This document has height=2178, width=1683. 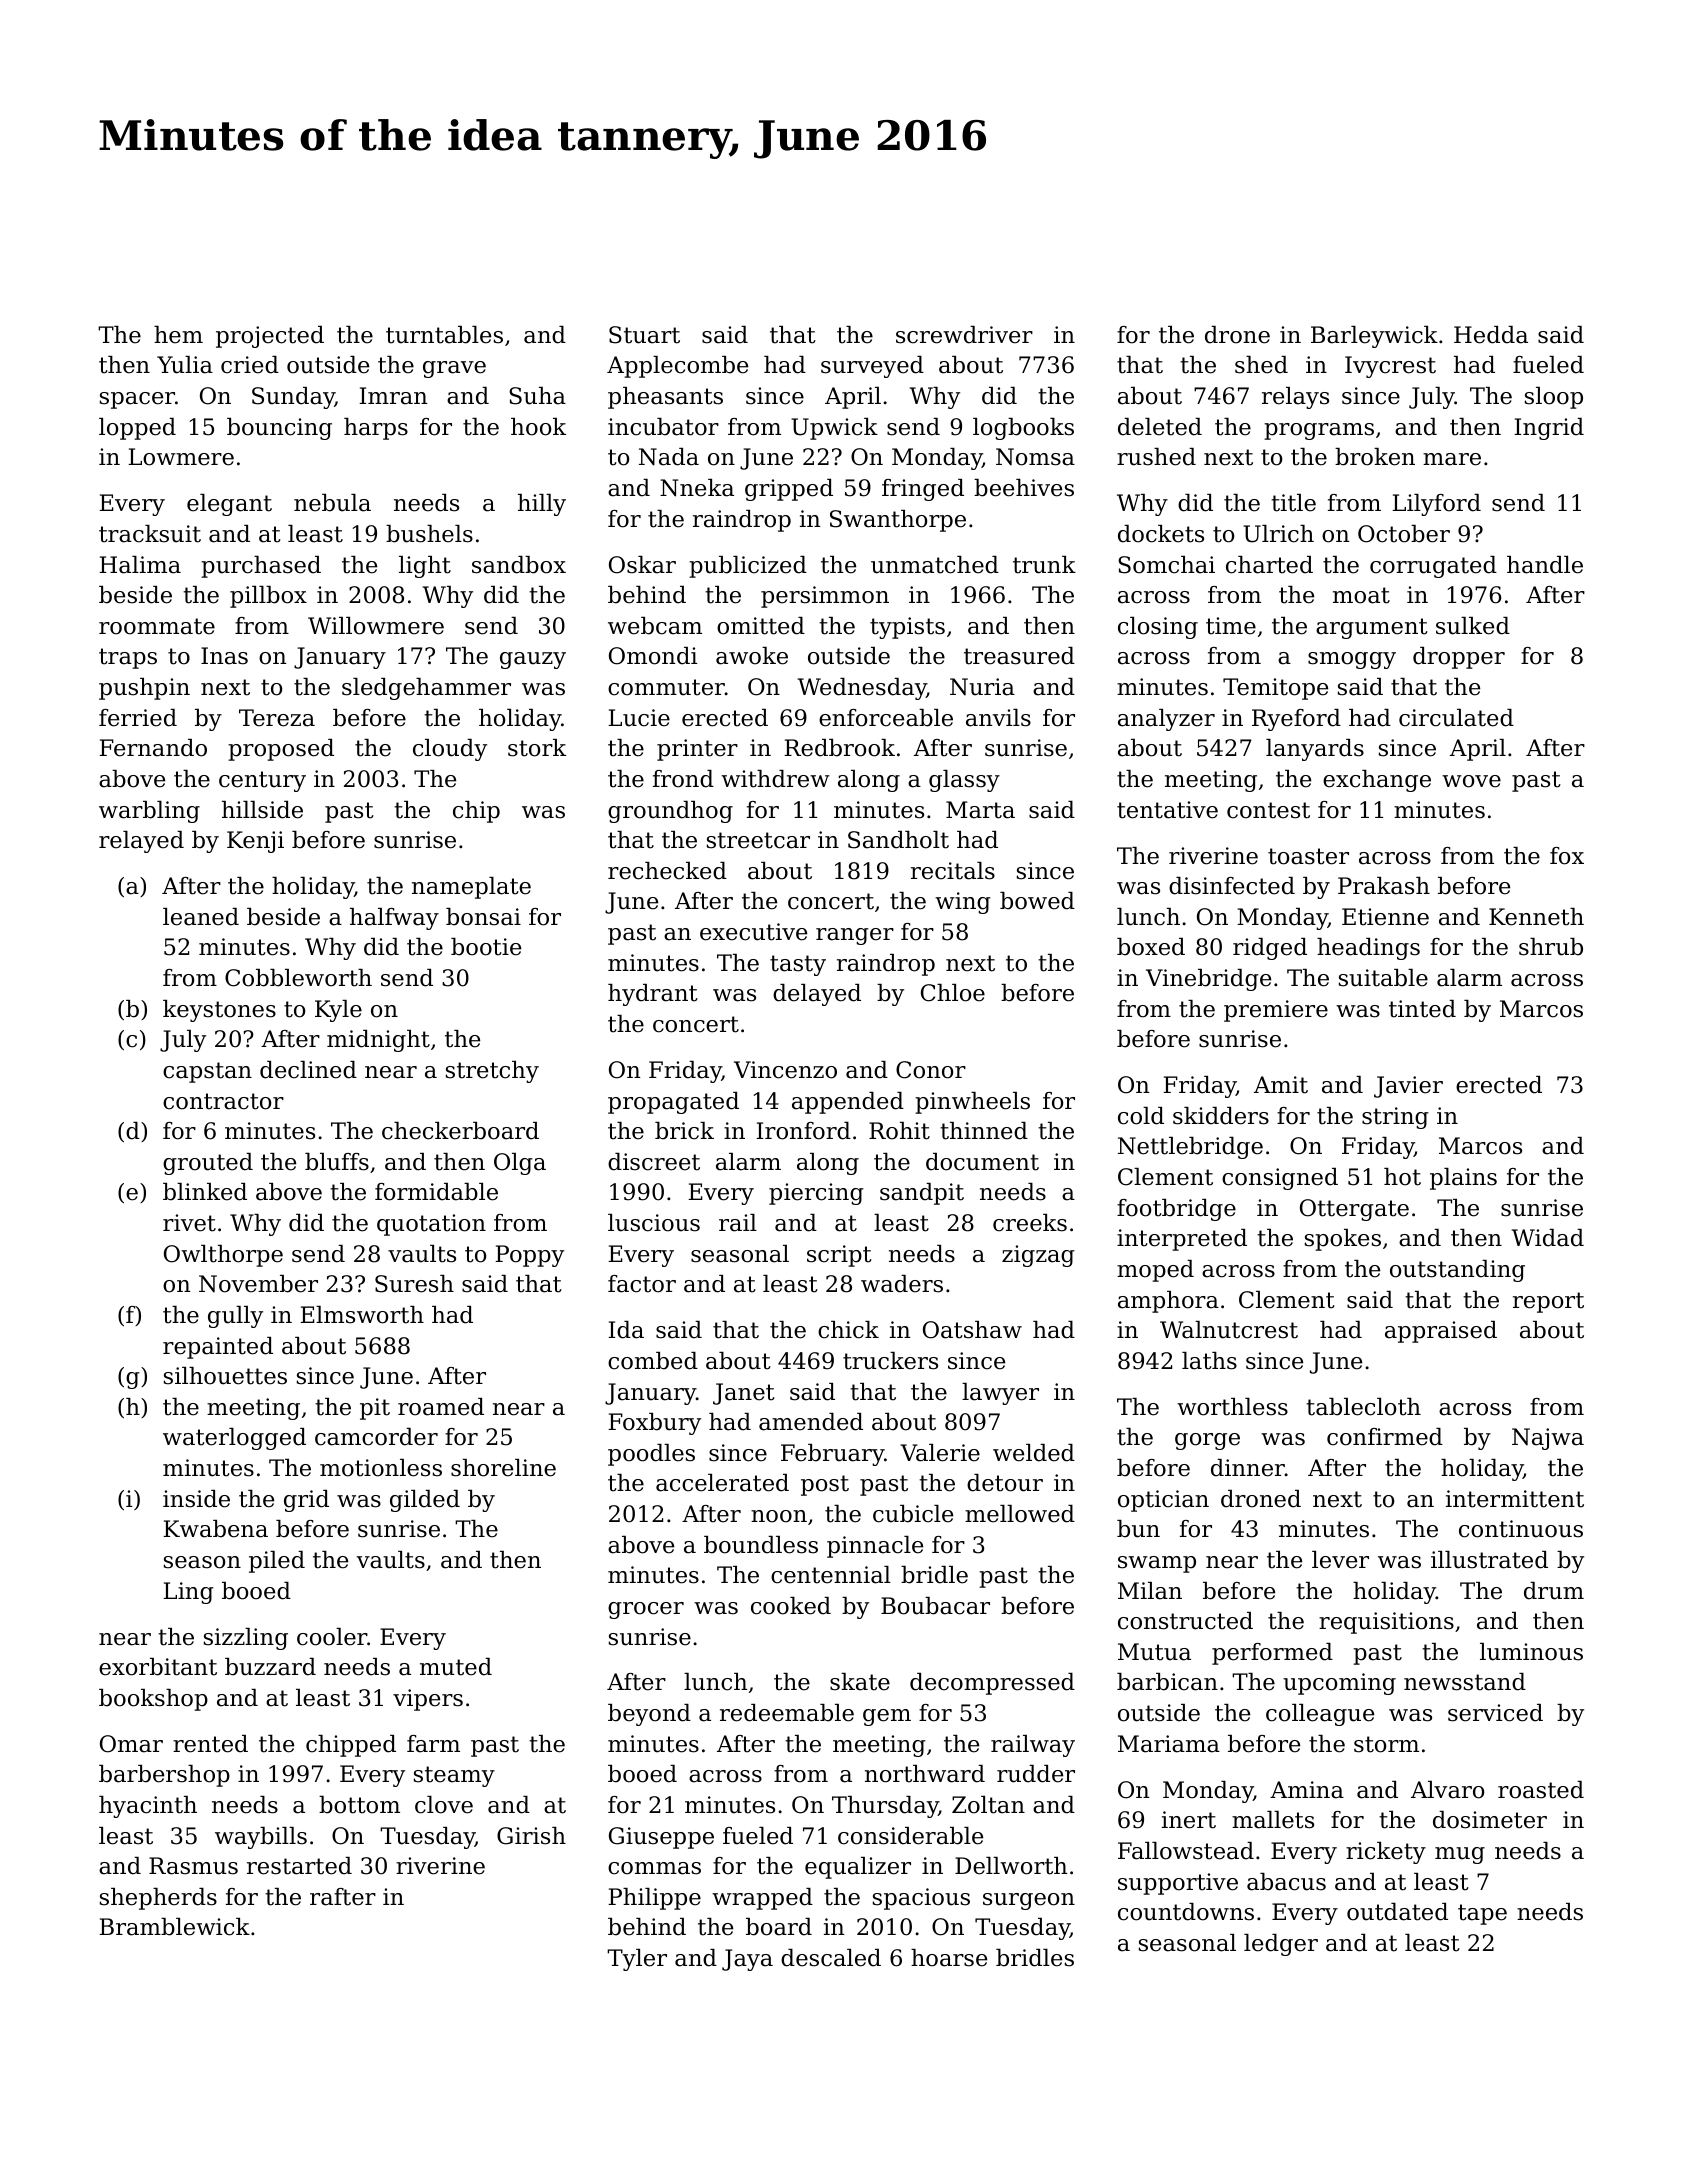 What do you see at coordinates (972, 1330) in the document?
I see `Oatshaw` at bounding box center [972, 1330].
